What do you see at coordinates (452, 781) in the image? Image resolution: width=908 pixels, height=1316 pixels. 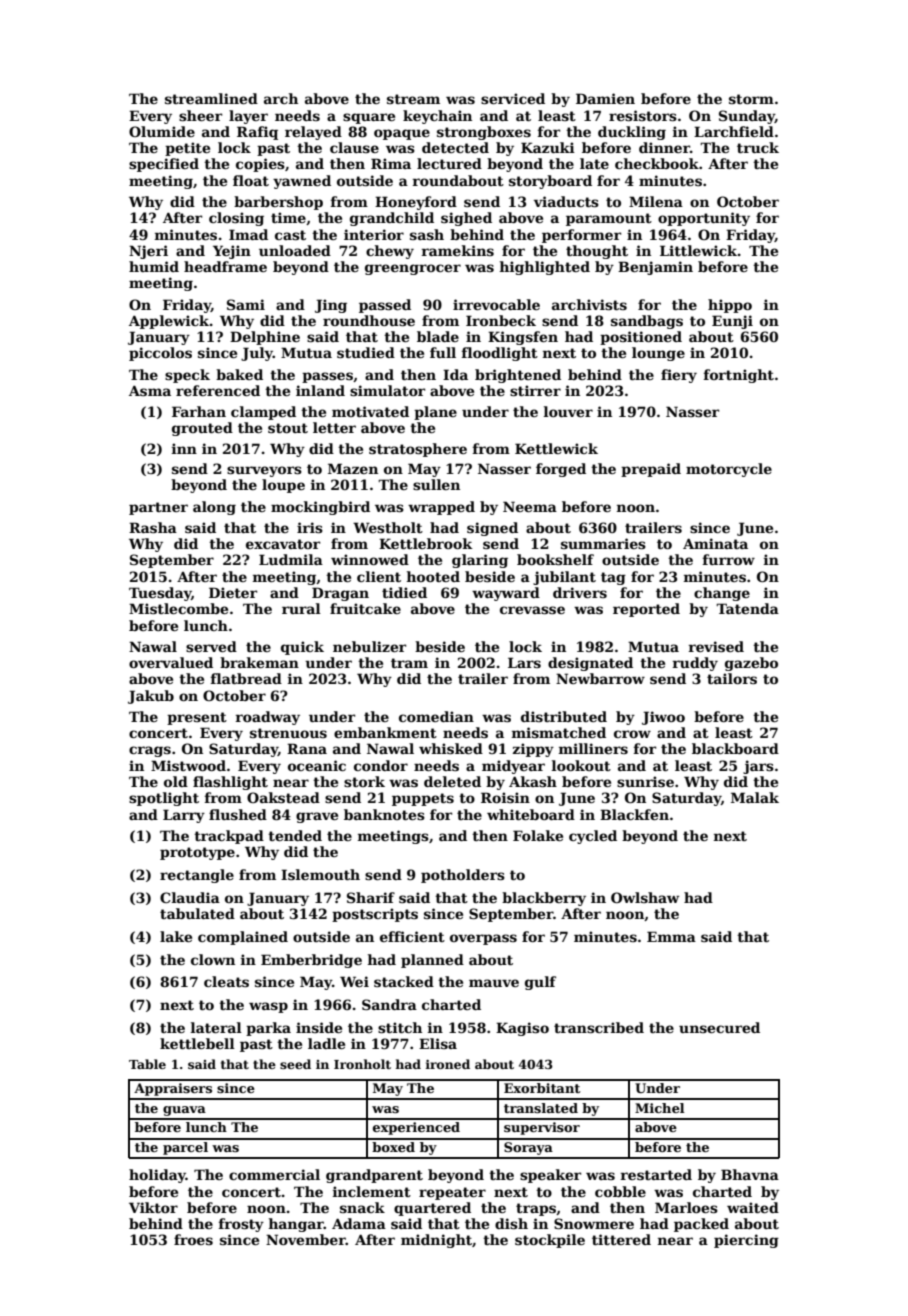 I see `deleted` at bounding box center [452, 781].
